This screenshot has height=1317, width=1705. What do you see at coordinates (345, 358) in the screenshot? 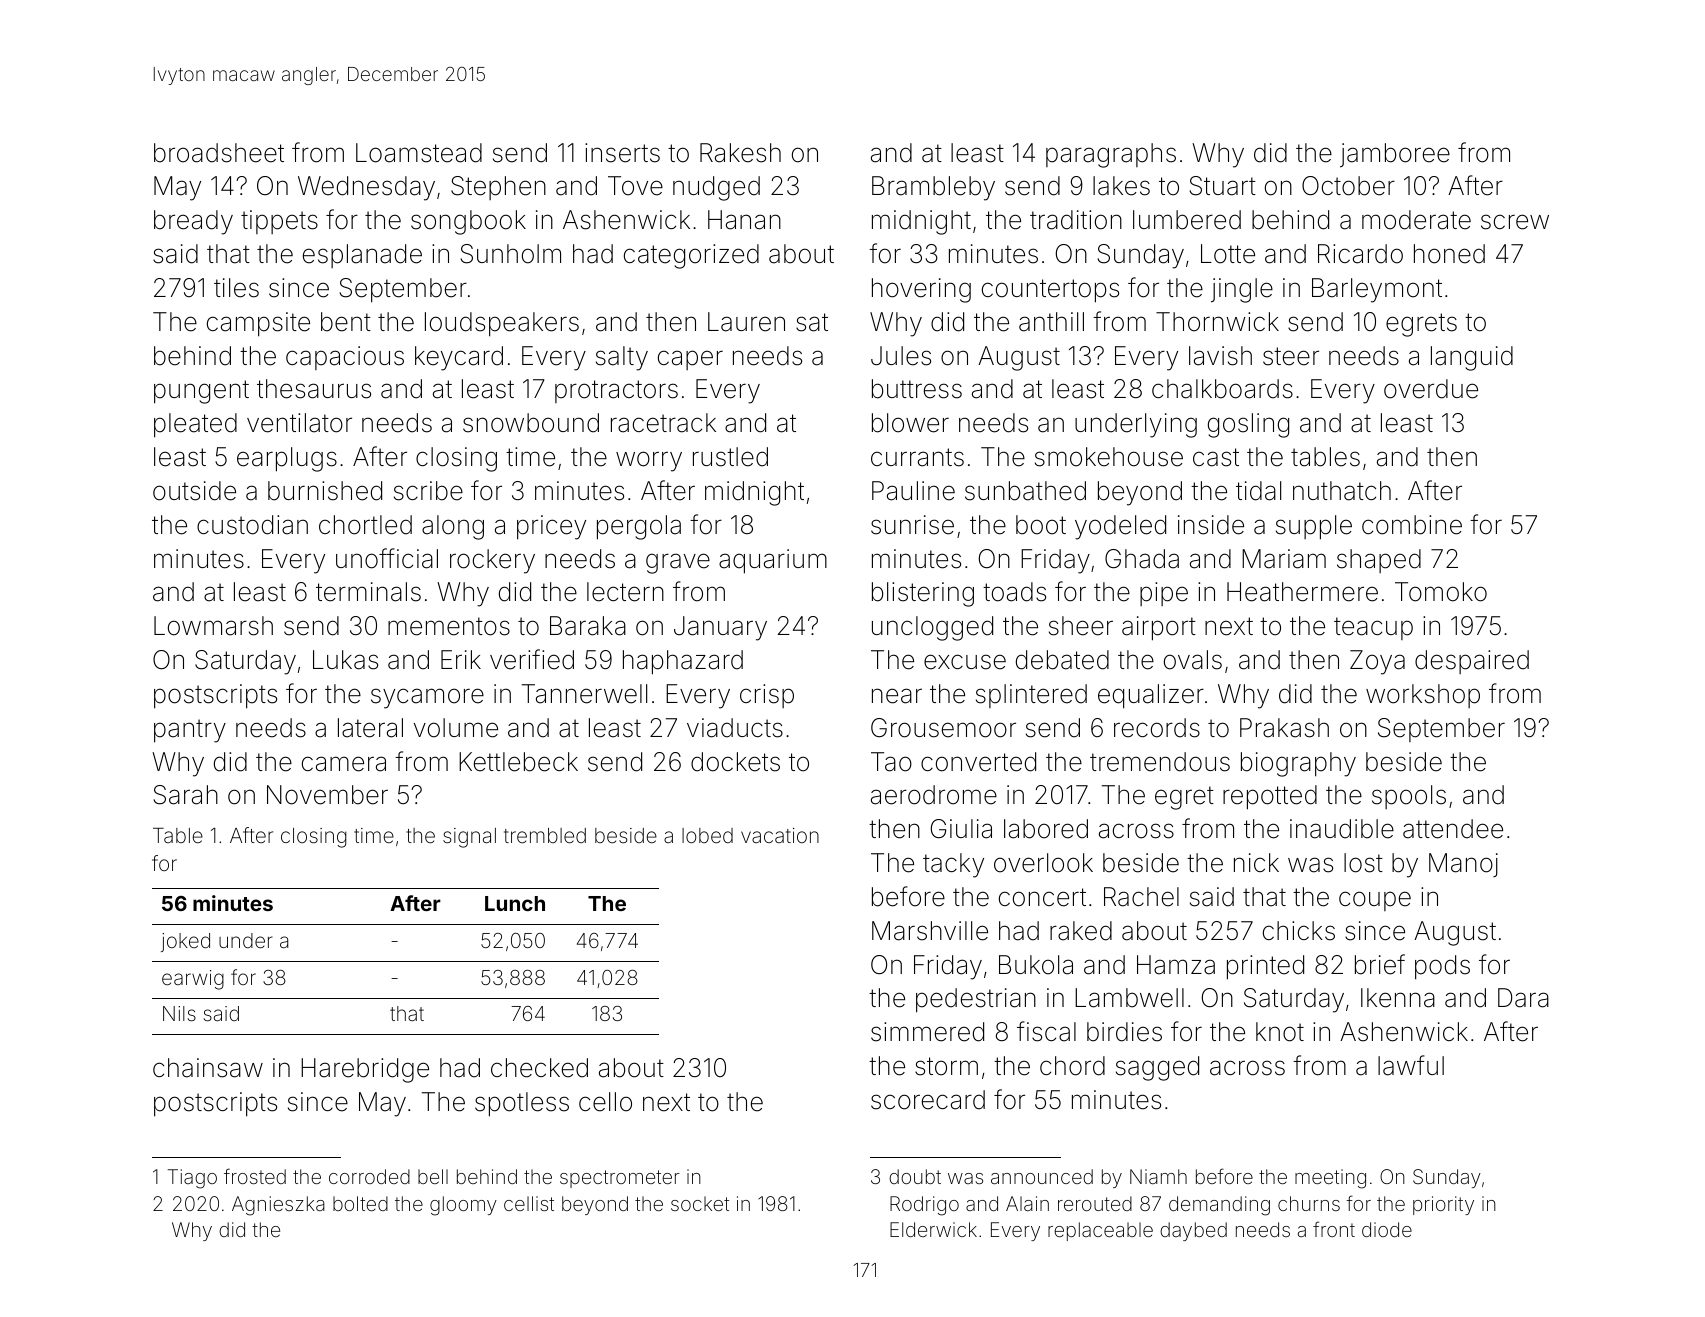
I see `capacious` at bounding box center [345, 358].
